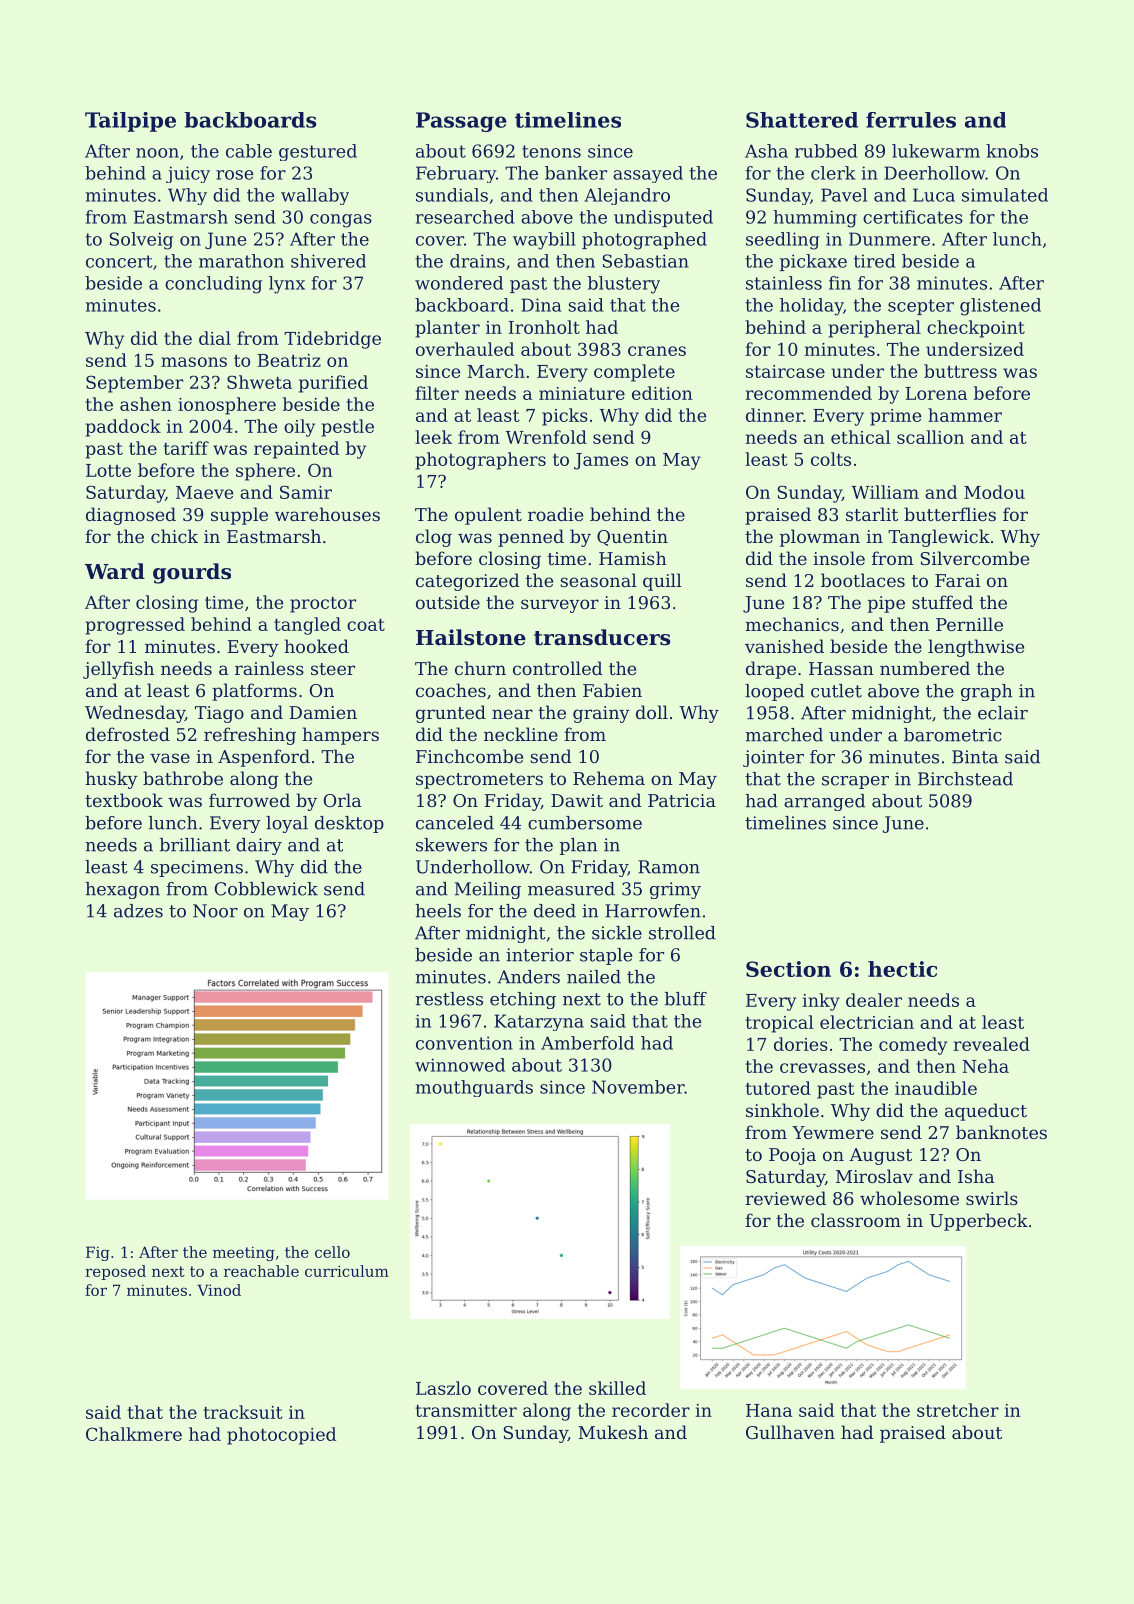 The height and width of the image is (1604, 1134). Describe the element at coordinates (785, 1198) in the image. I see `reviewed` at that location.
